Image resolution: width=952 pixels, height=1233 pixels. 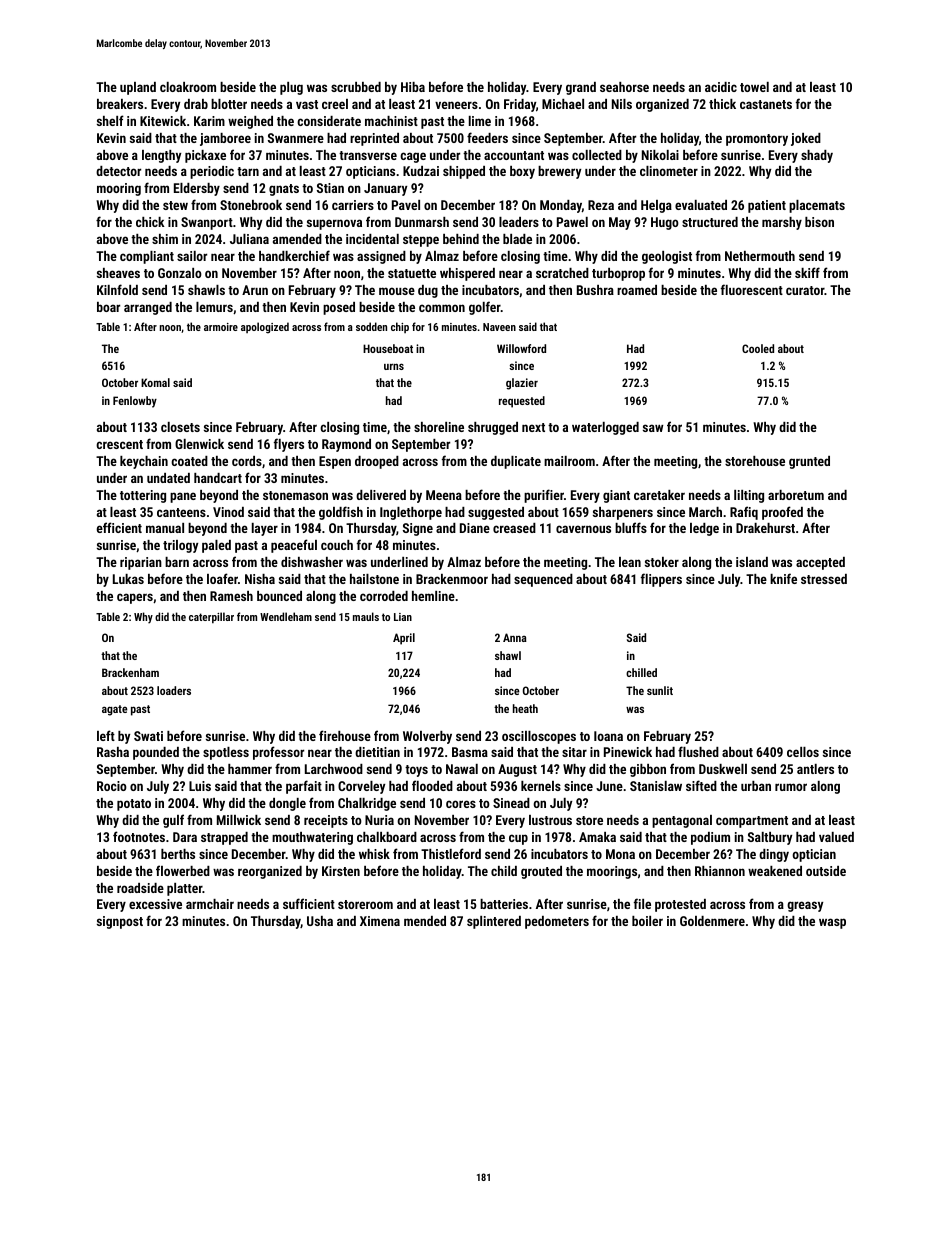 What do you see at coordinates (120, 922) in the screenshot?
I see `signpost` at bounding box center [120, 922].
